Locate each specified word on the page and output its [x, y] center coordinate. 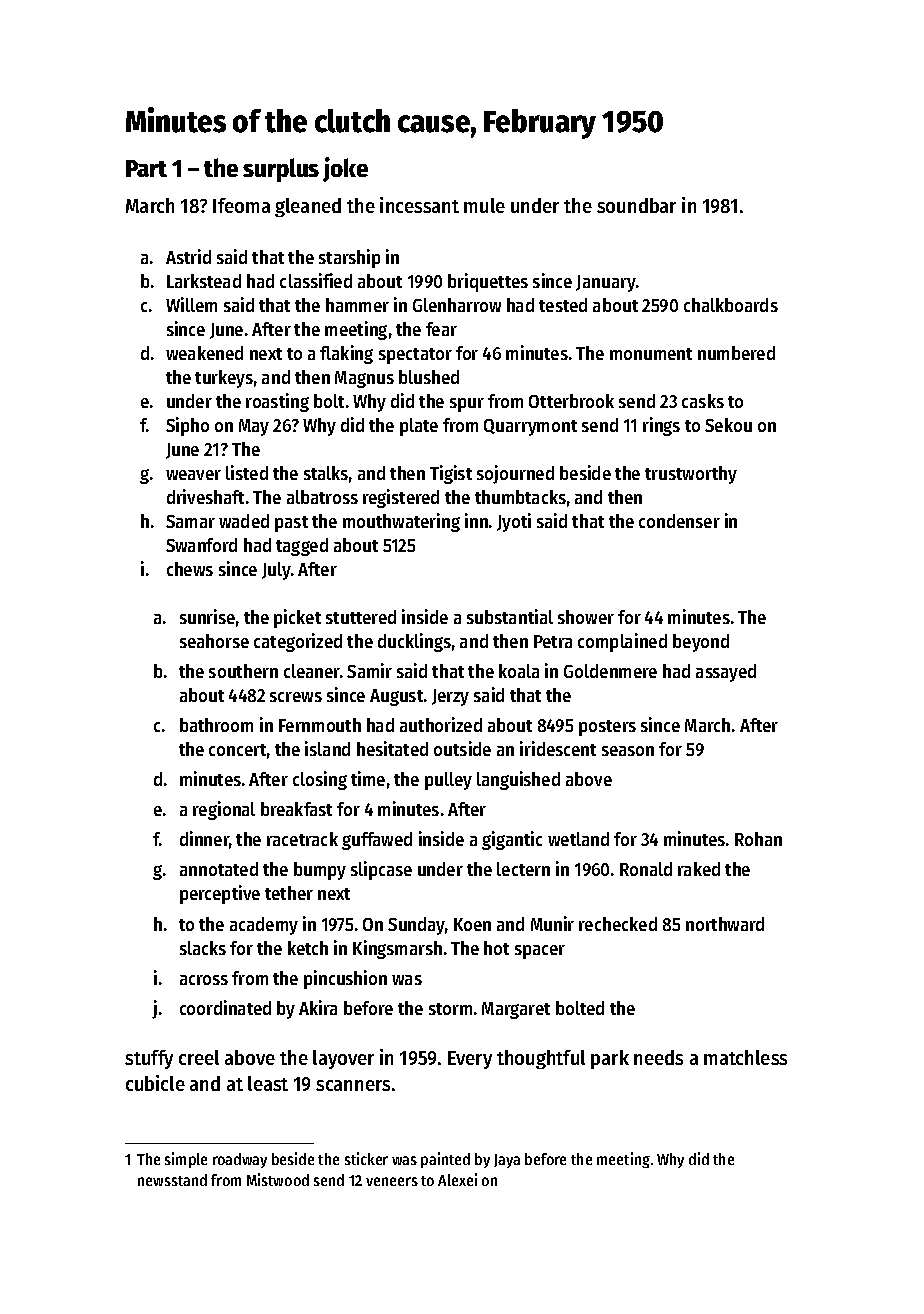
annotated [219, 869]
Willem [191, 304]
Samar [190, 521]
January [606, 283]
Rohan [758, 839]
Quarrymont [530, 427]
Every [470, 1060]
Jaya [507, 1161]
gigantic [512, 840]
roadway [240, 1160]
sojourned [515, 474]
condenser [679, 521]
